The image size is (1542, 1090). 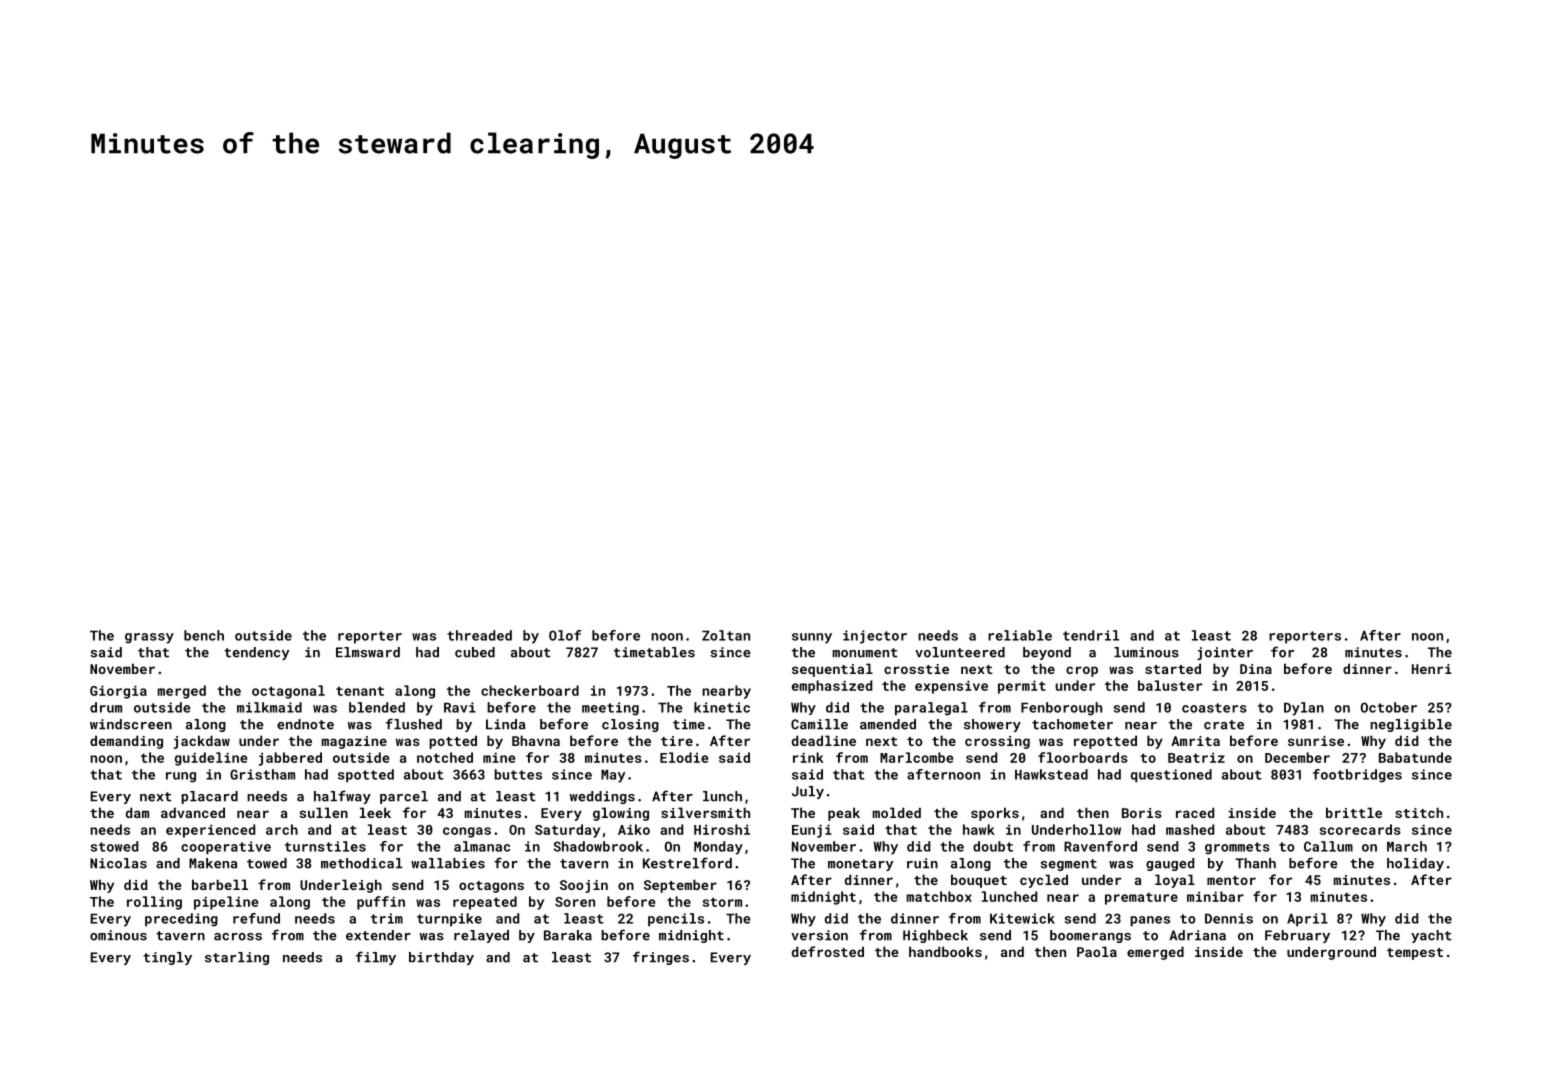 What do you see at coordinates (118, 863) in the screenshot?
I see `Nicolas` at bounding box center [118, 863].
